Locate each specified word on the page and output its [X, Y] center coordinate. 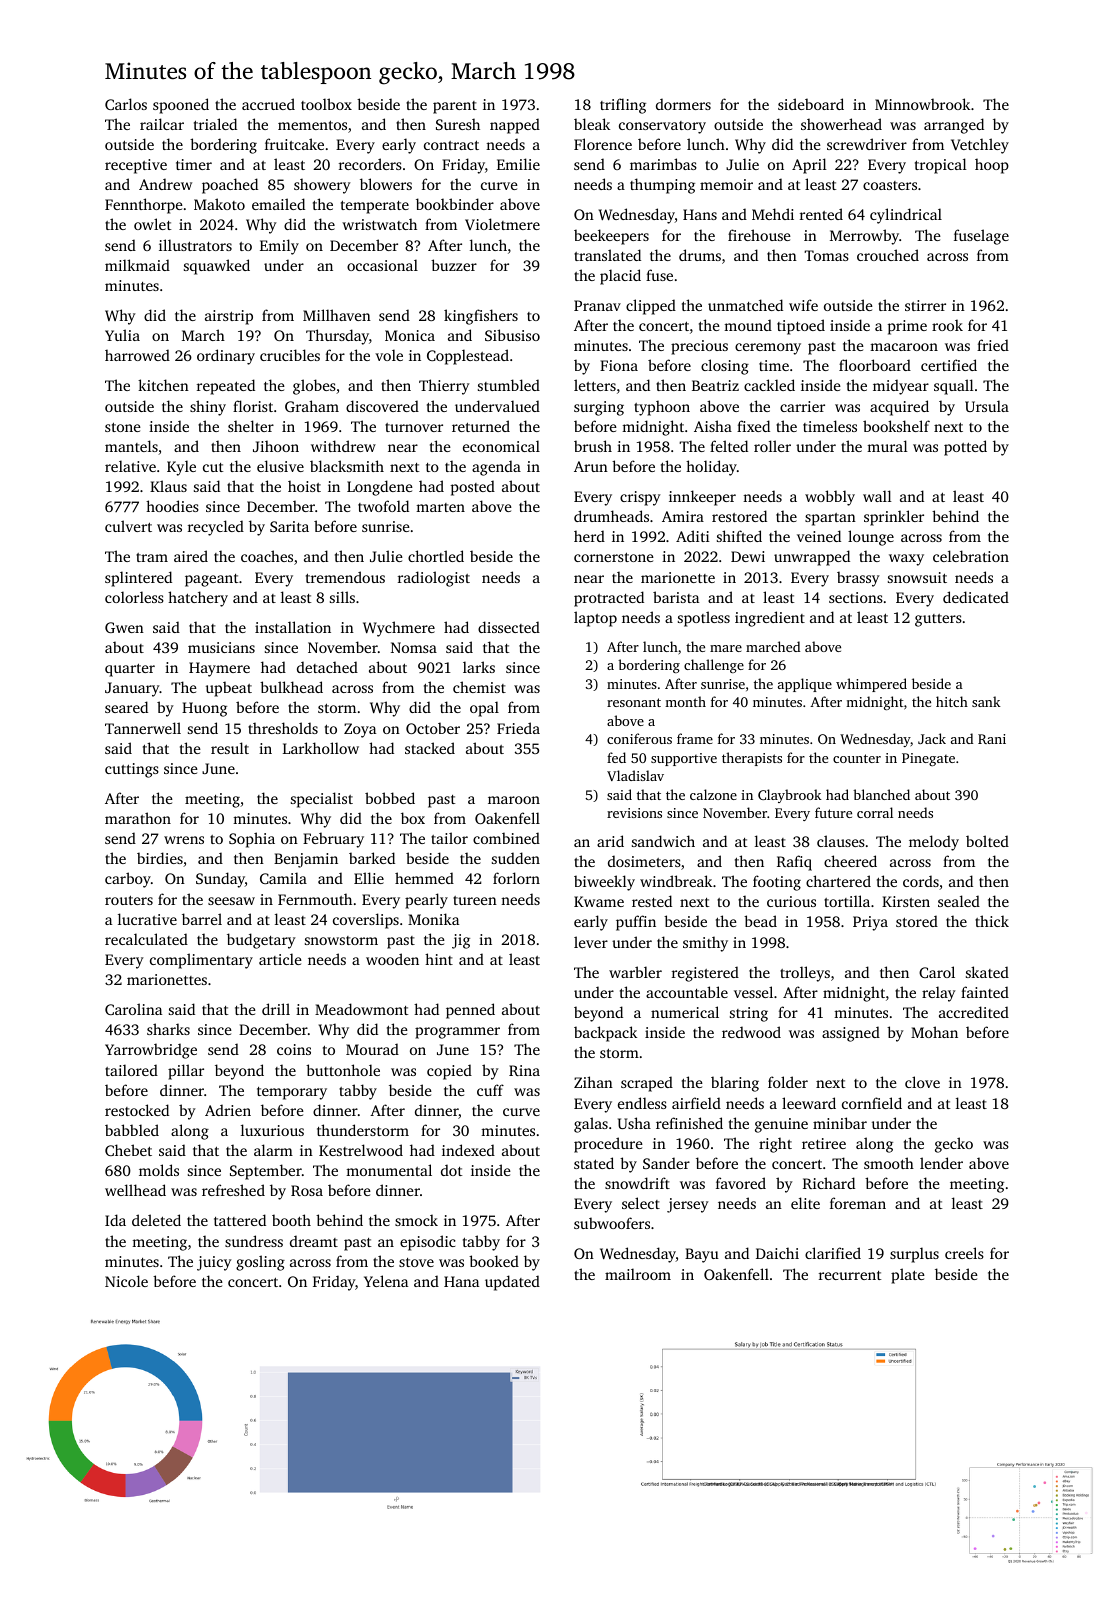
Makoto [219, 204]
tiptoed [801, 327]
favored [741, 1183]
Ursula [987, 406]
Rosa [307, 1190]
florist [253, 406]
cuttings [132, 770]
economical [501, 446]
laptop [595, 619]
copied [449, 1072]
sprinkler [894, 518]
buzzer [454, 265]
